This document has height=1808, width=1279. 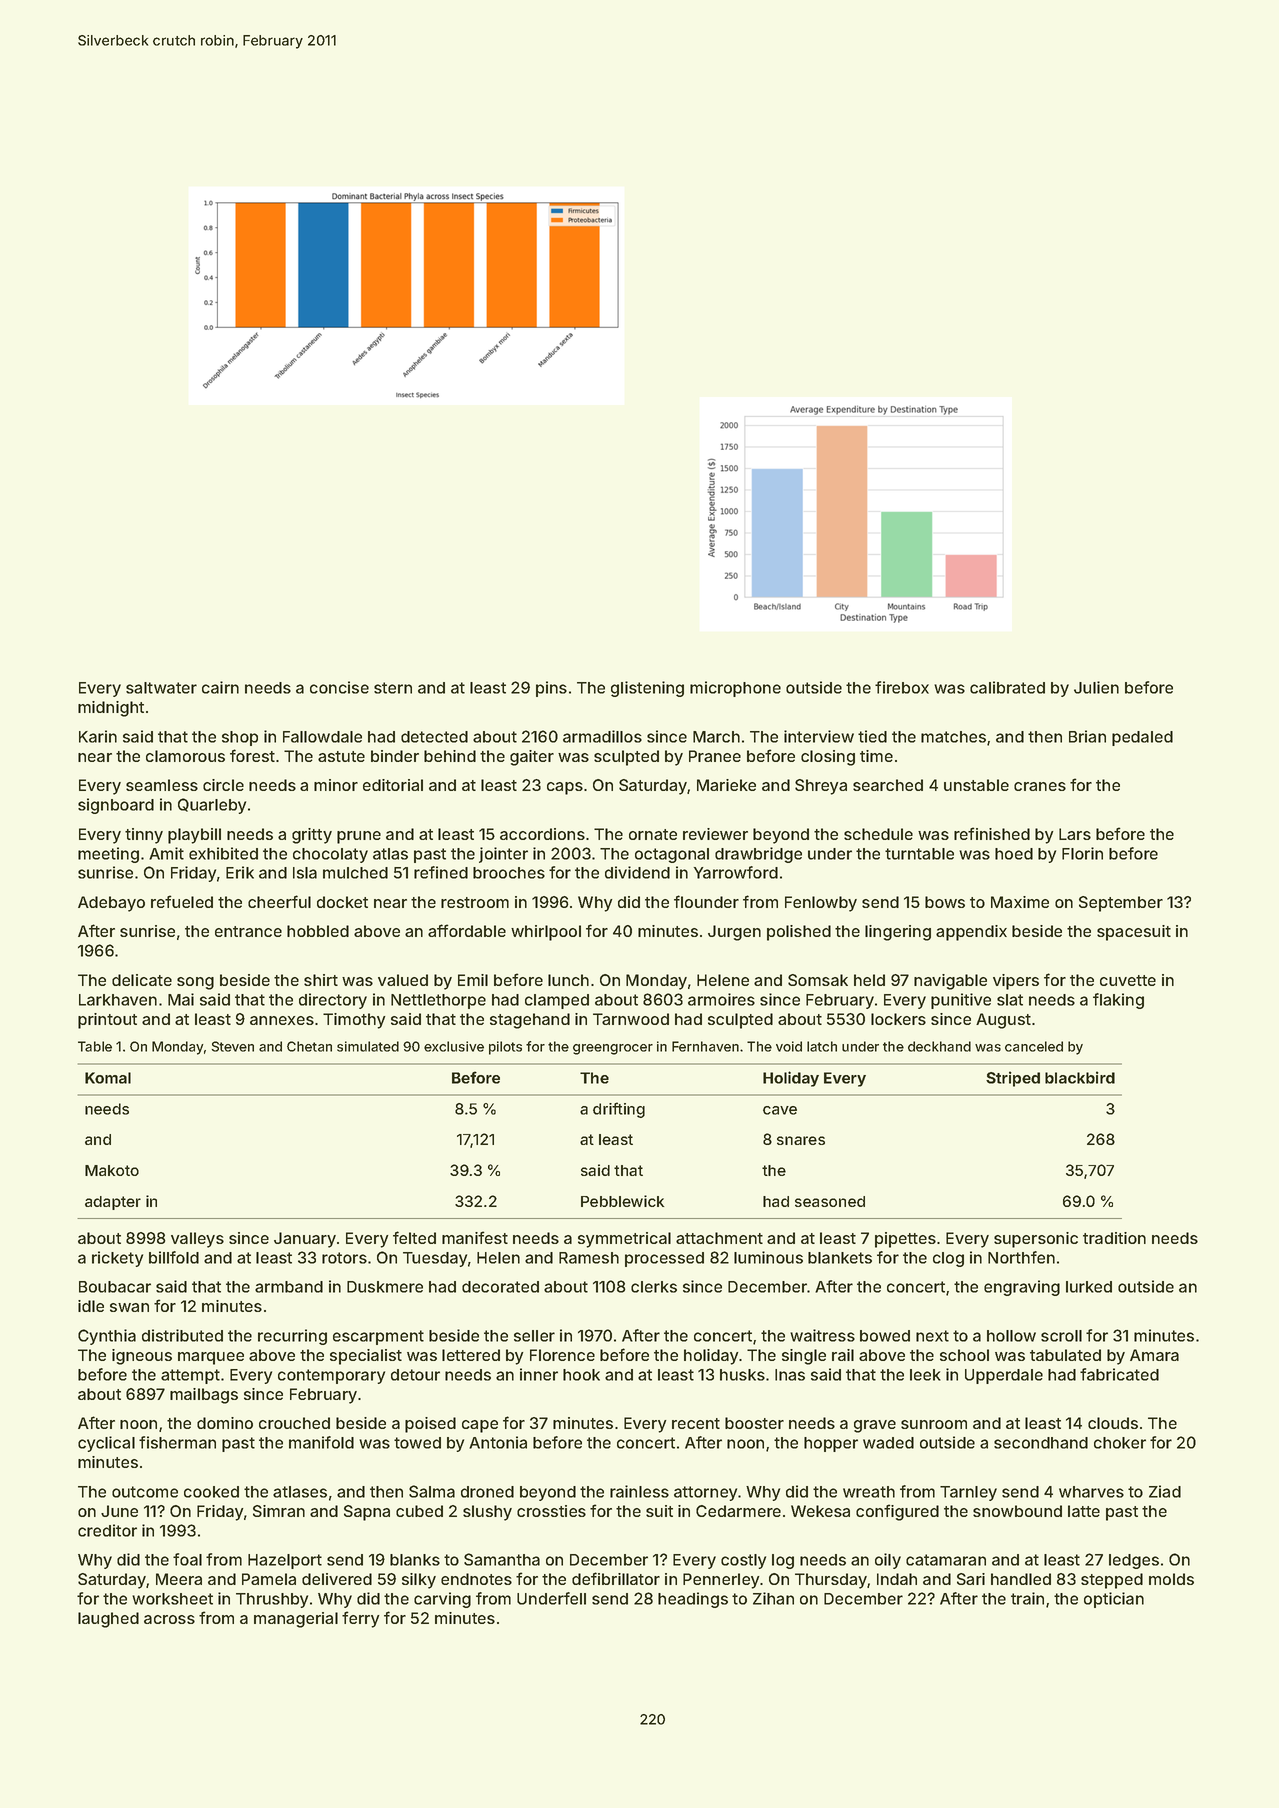 I want to click on Antonia, so click(x=498, y=1442).
